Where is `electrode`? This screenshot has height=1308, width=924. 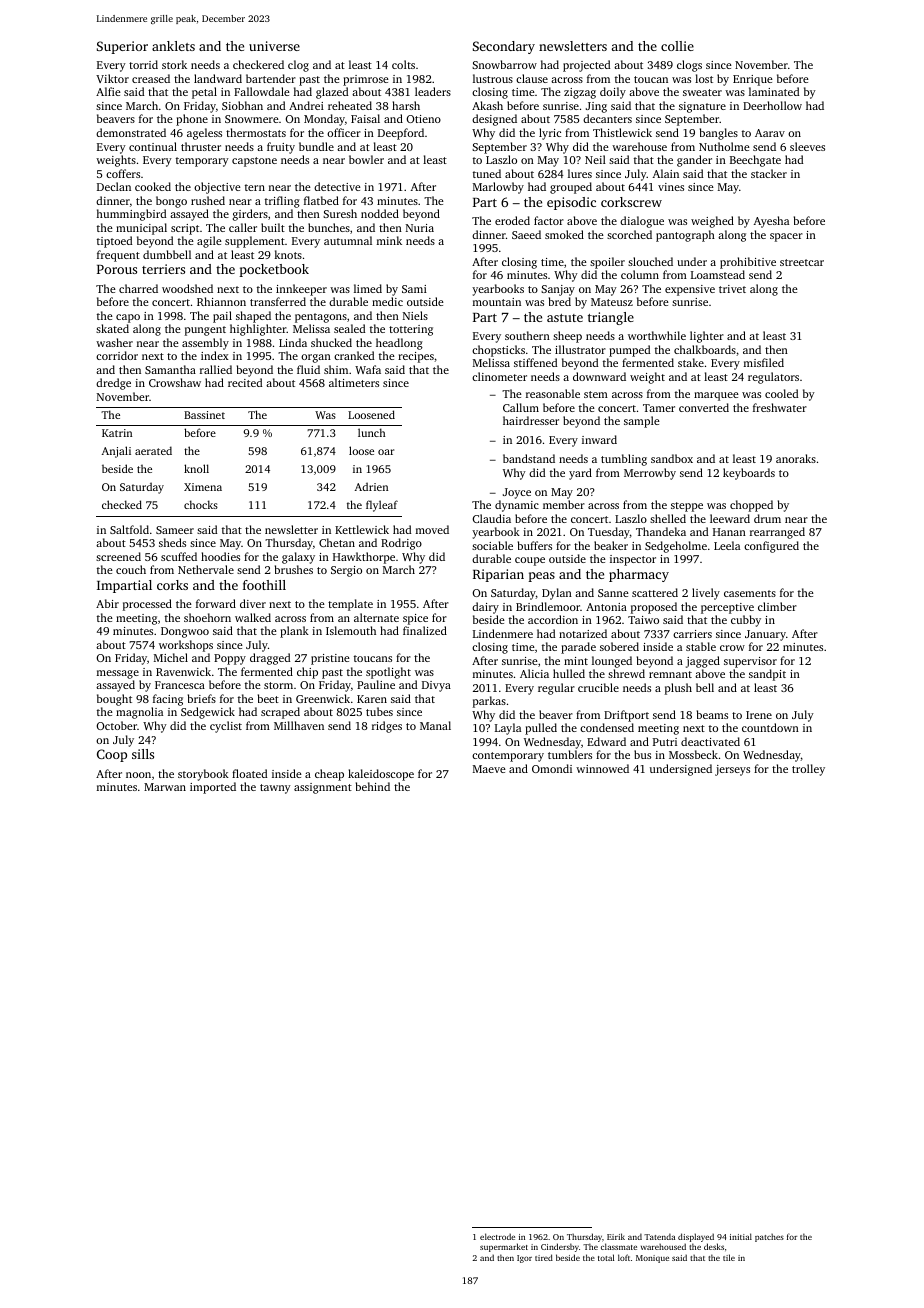 electrode is located at coordinates (497, 1236).
